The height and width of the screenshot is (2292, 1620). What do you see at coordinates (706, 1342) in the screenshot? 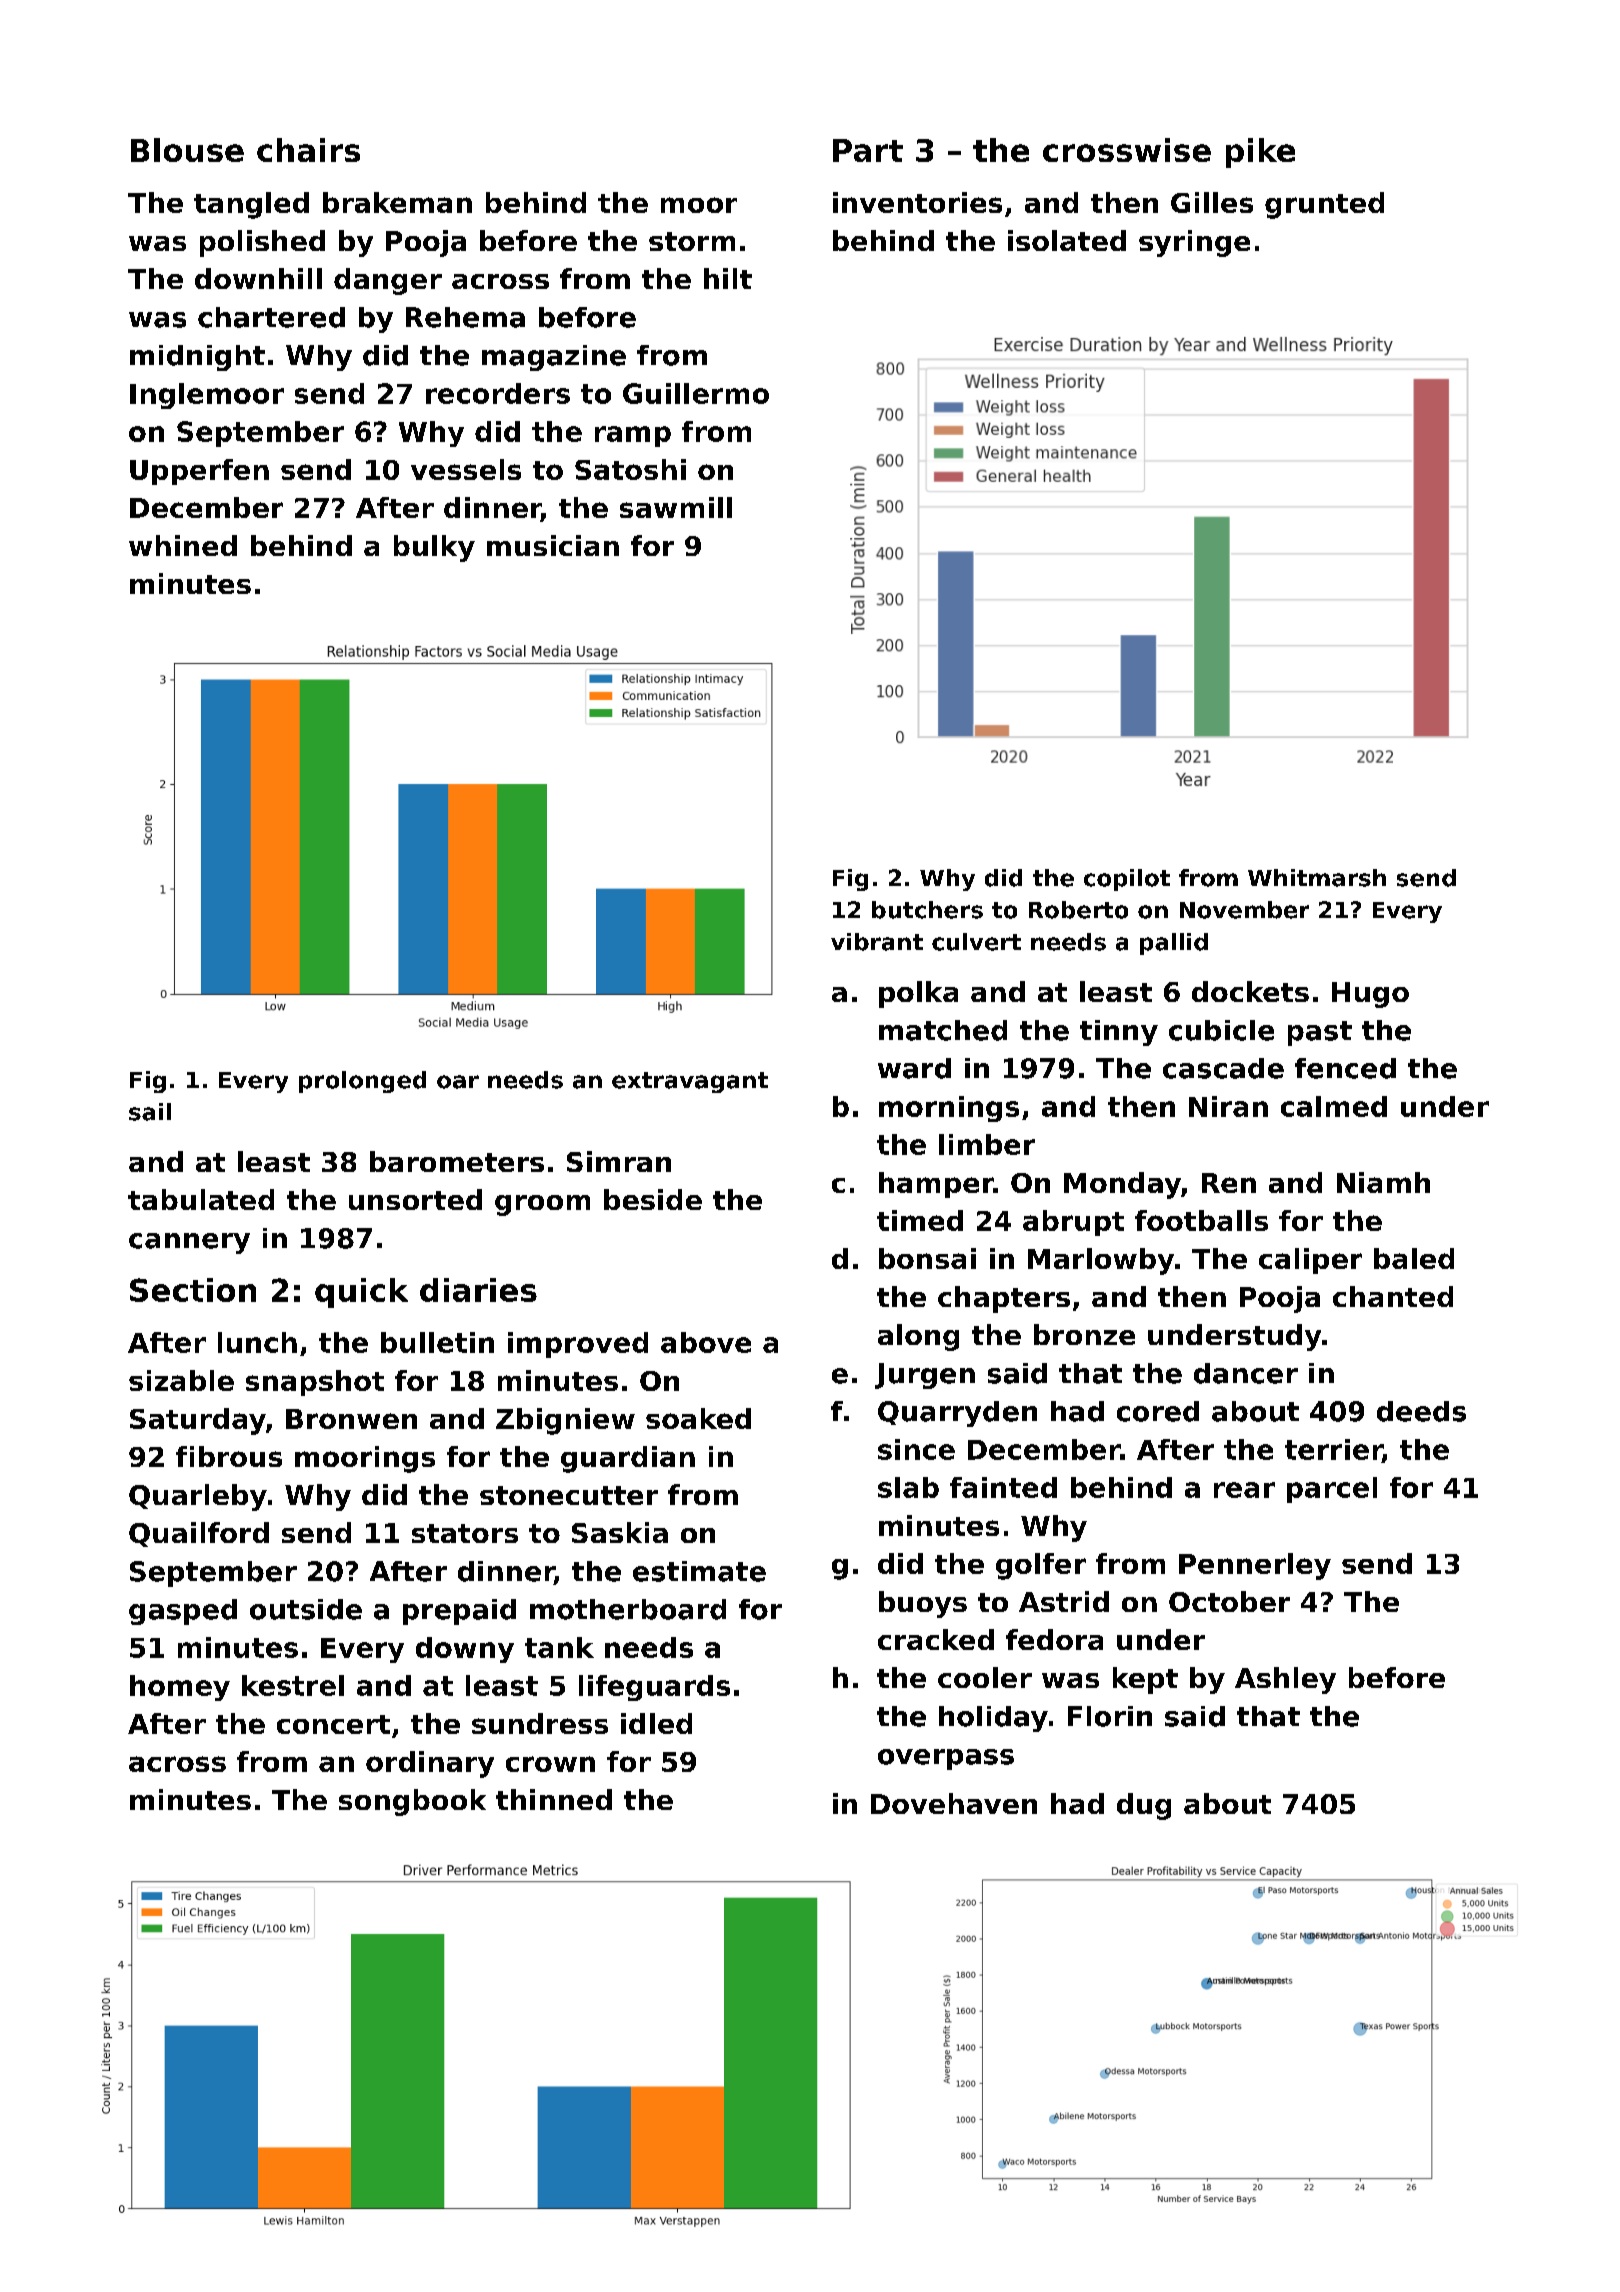
I see `above` at bounding box center [706, 1342].
